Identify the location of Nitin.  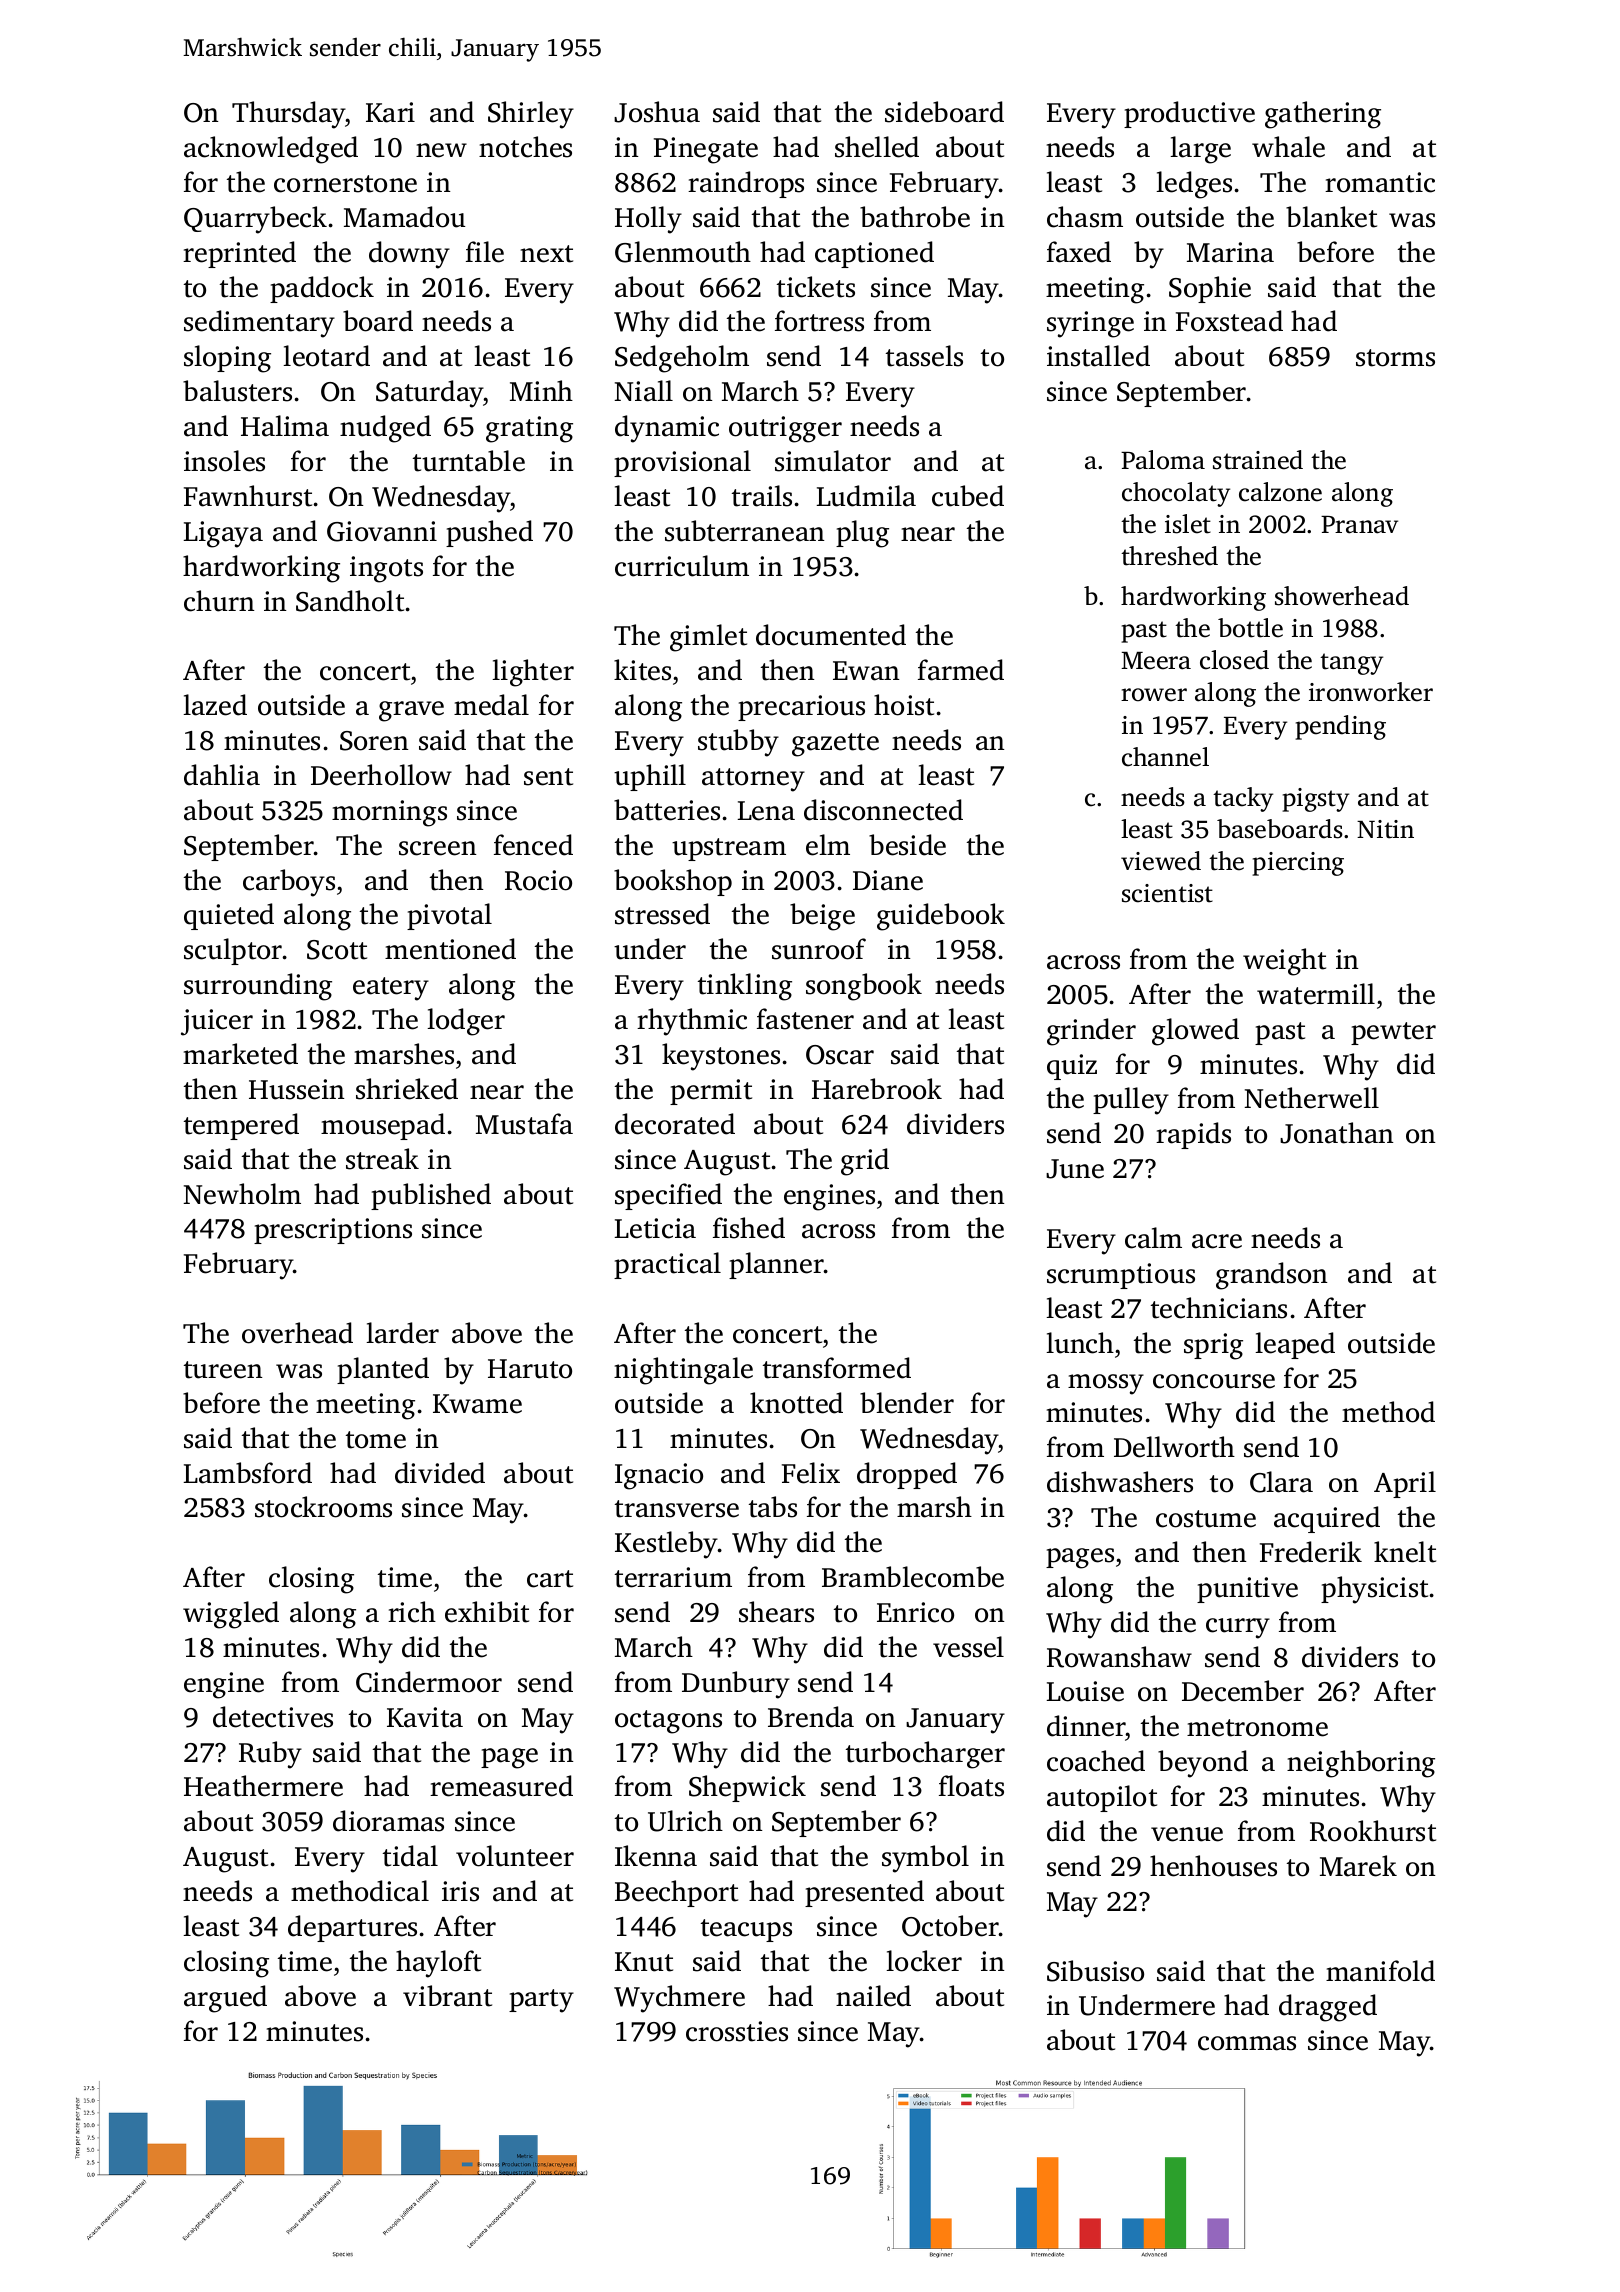
(1385, 829).
